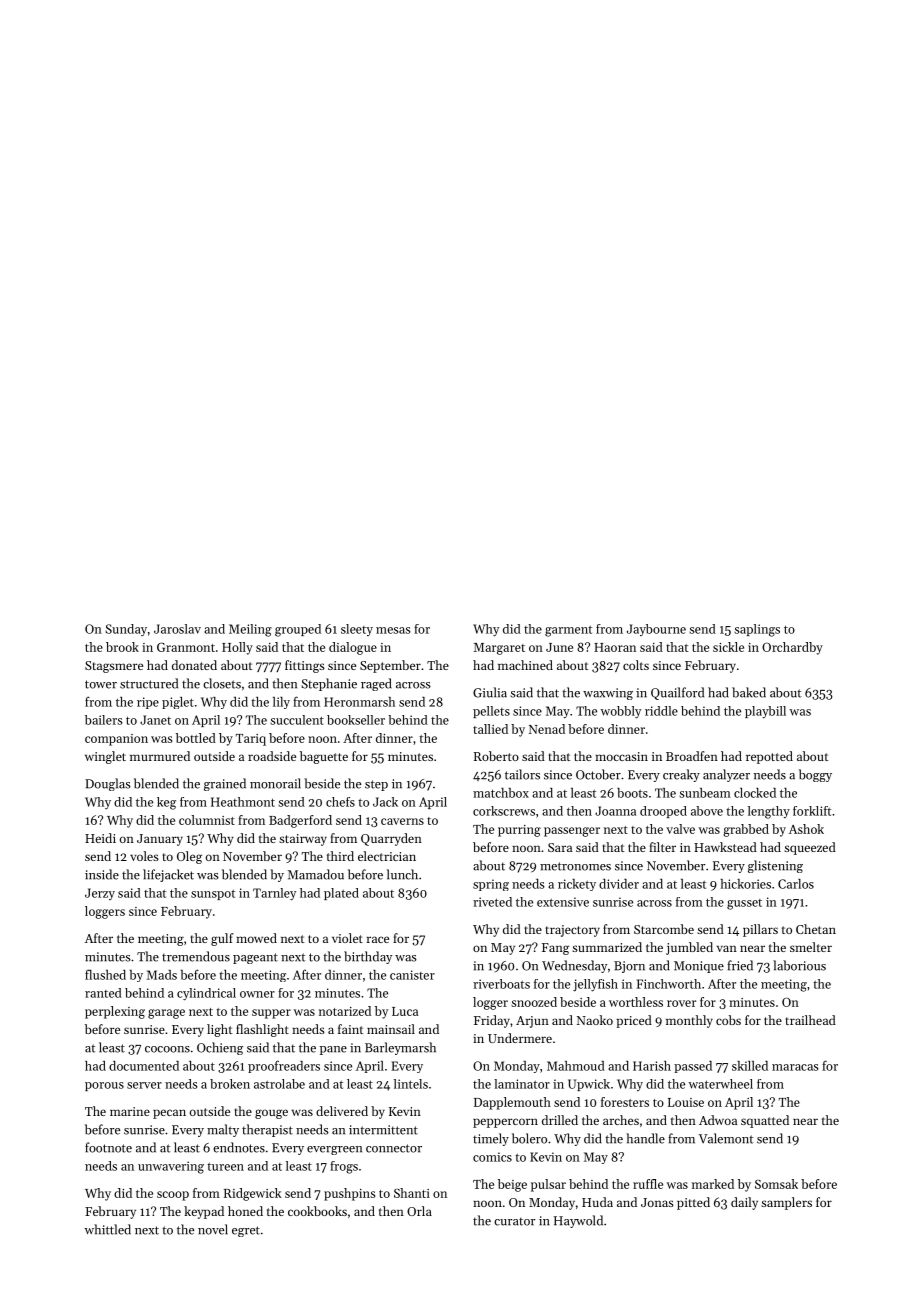 The width and height of the screenshot is (924, 1308). I want to click on mesas, so click(393, 630).
